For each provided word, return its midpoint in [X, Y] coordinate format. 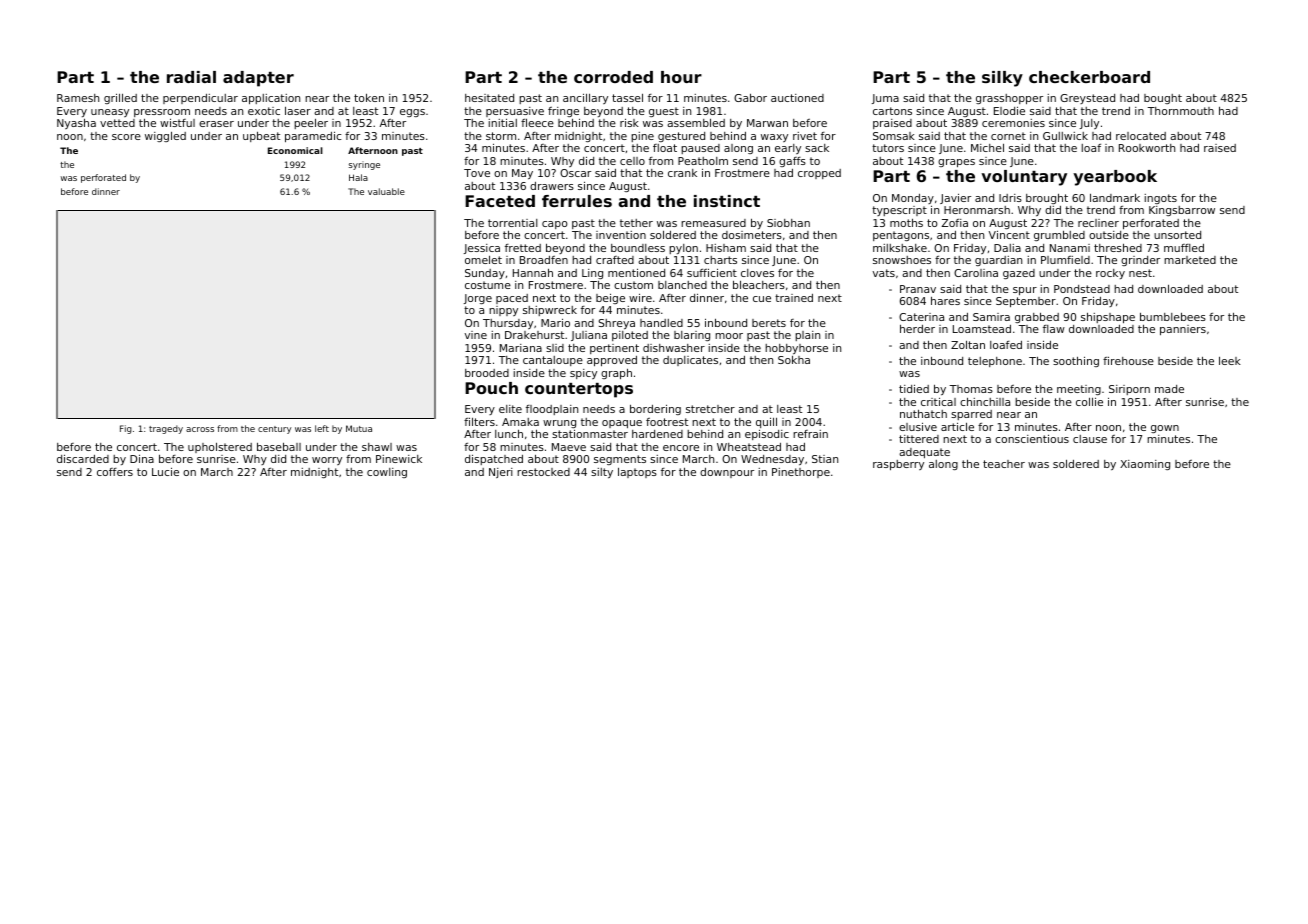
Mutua [359, 428]
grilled [120, 99]
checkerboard [1089, 77]
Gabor [750, 98]
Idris [1010, 198]
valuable [386, 191]
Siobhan [788, 223]
